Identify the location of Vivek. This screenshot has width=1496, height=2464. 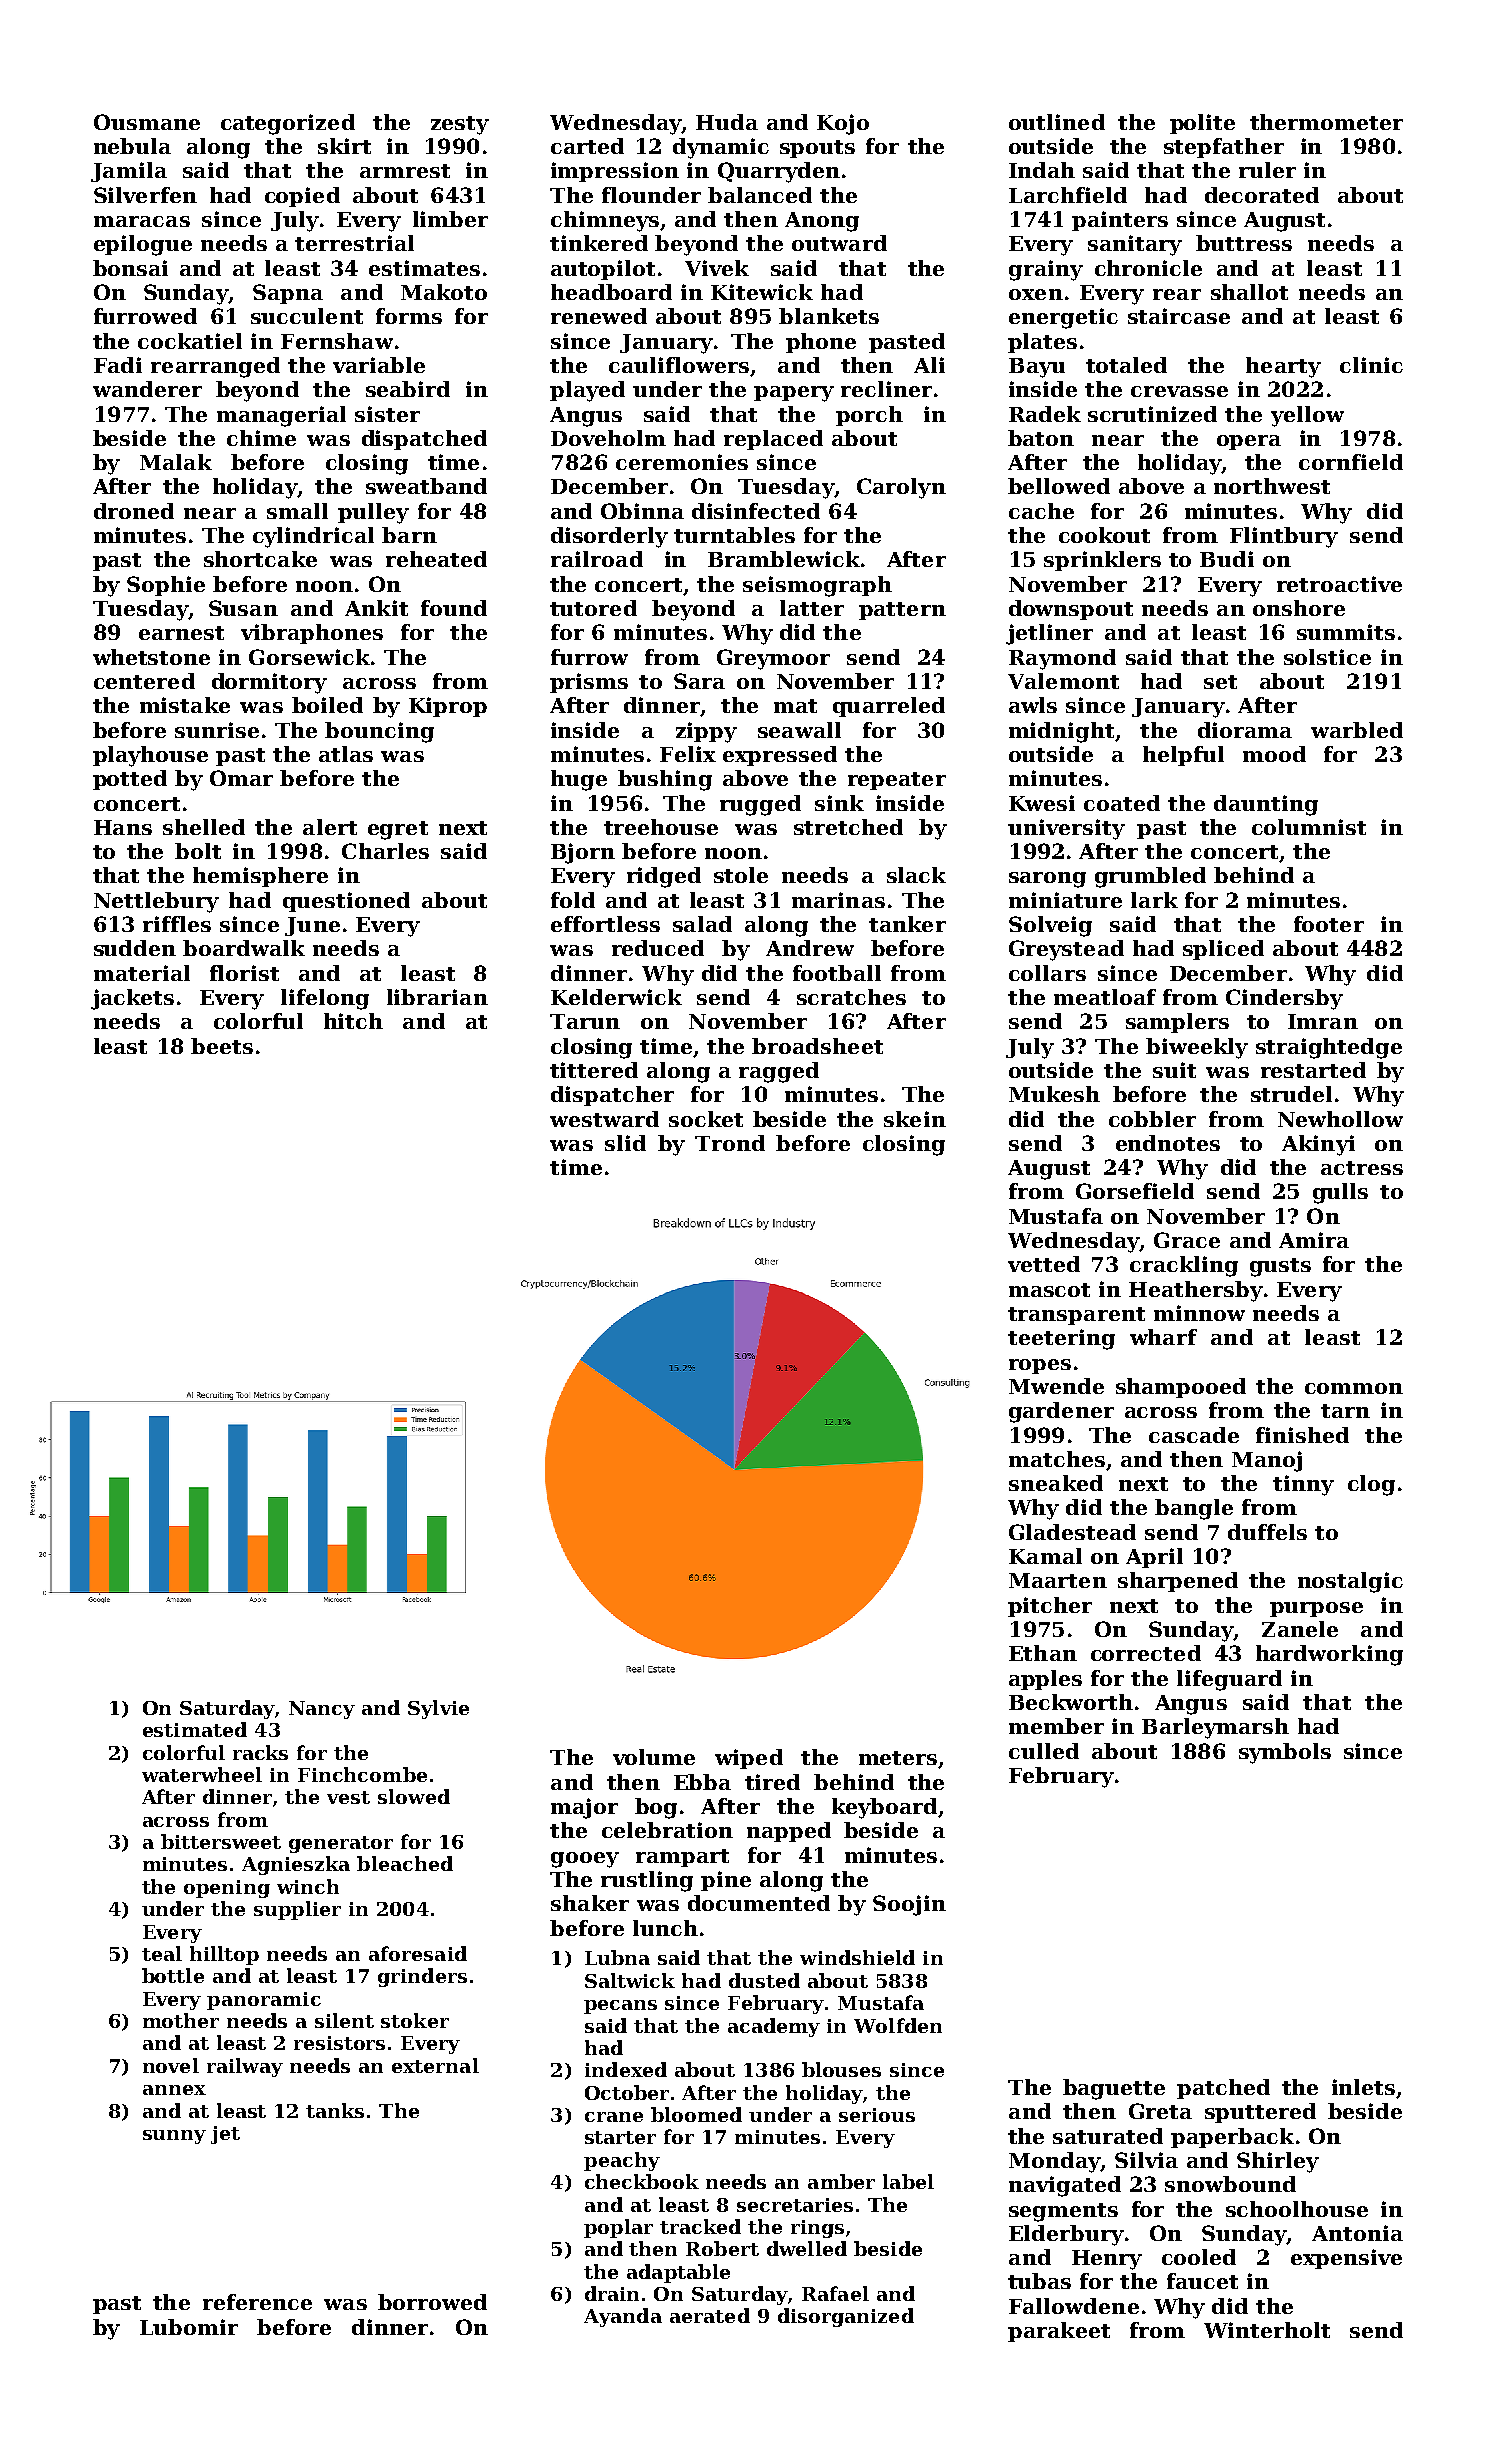
(717, 268).
